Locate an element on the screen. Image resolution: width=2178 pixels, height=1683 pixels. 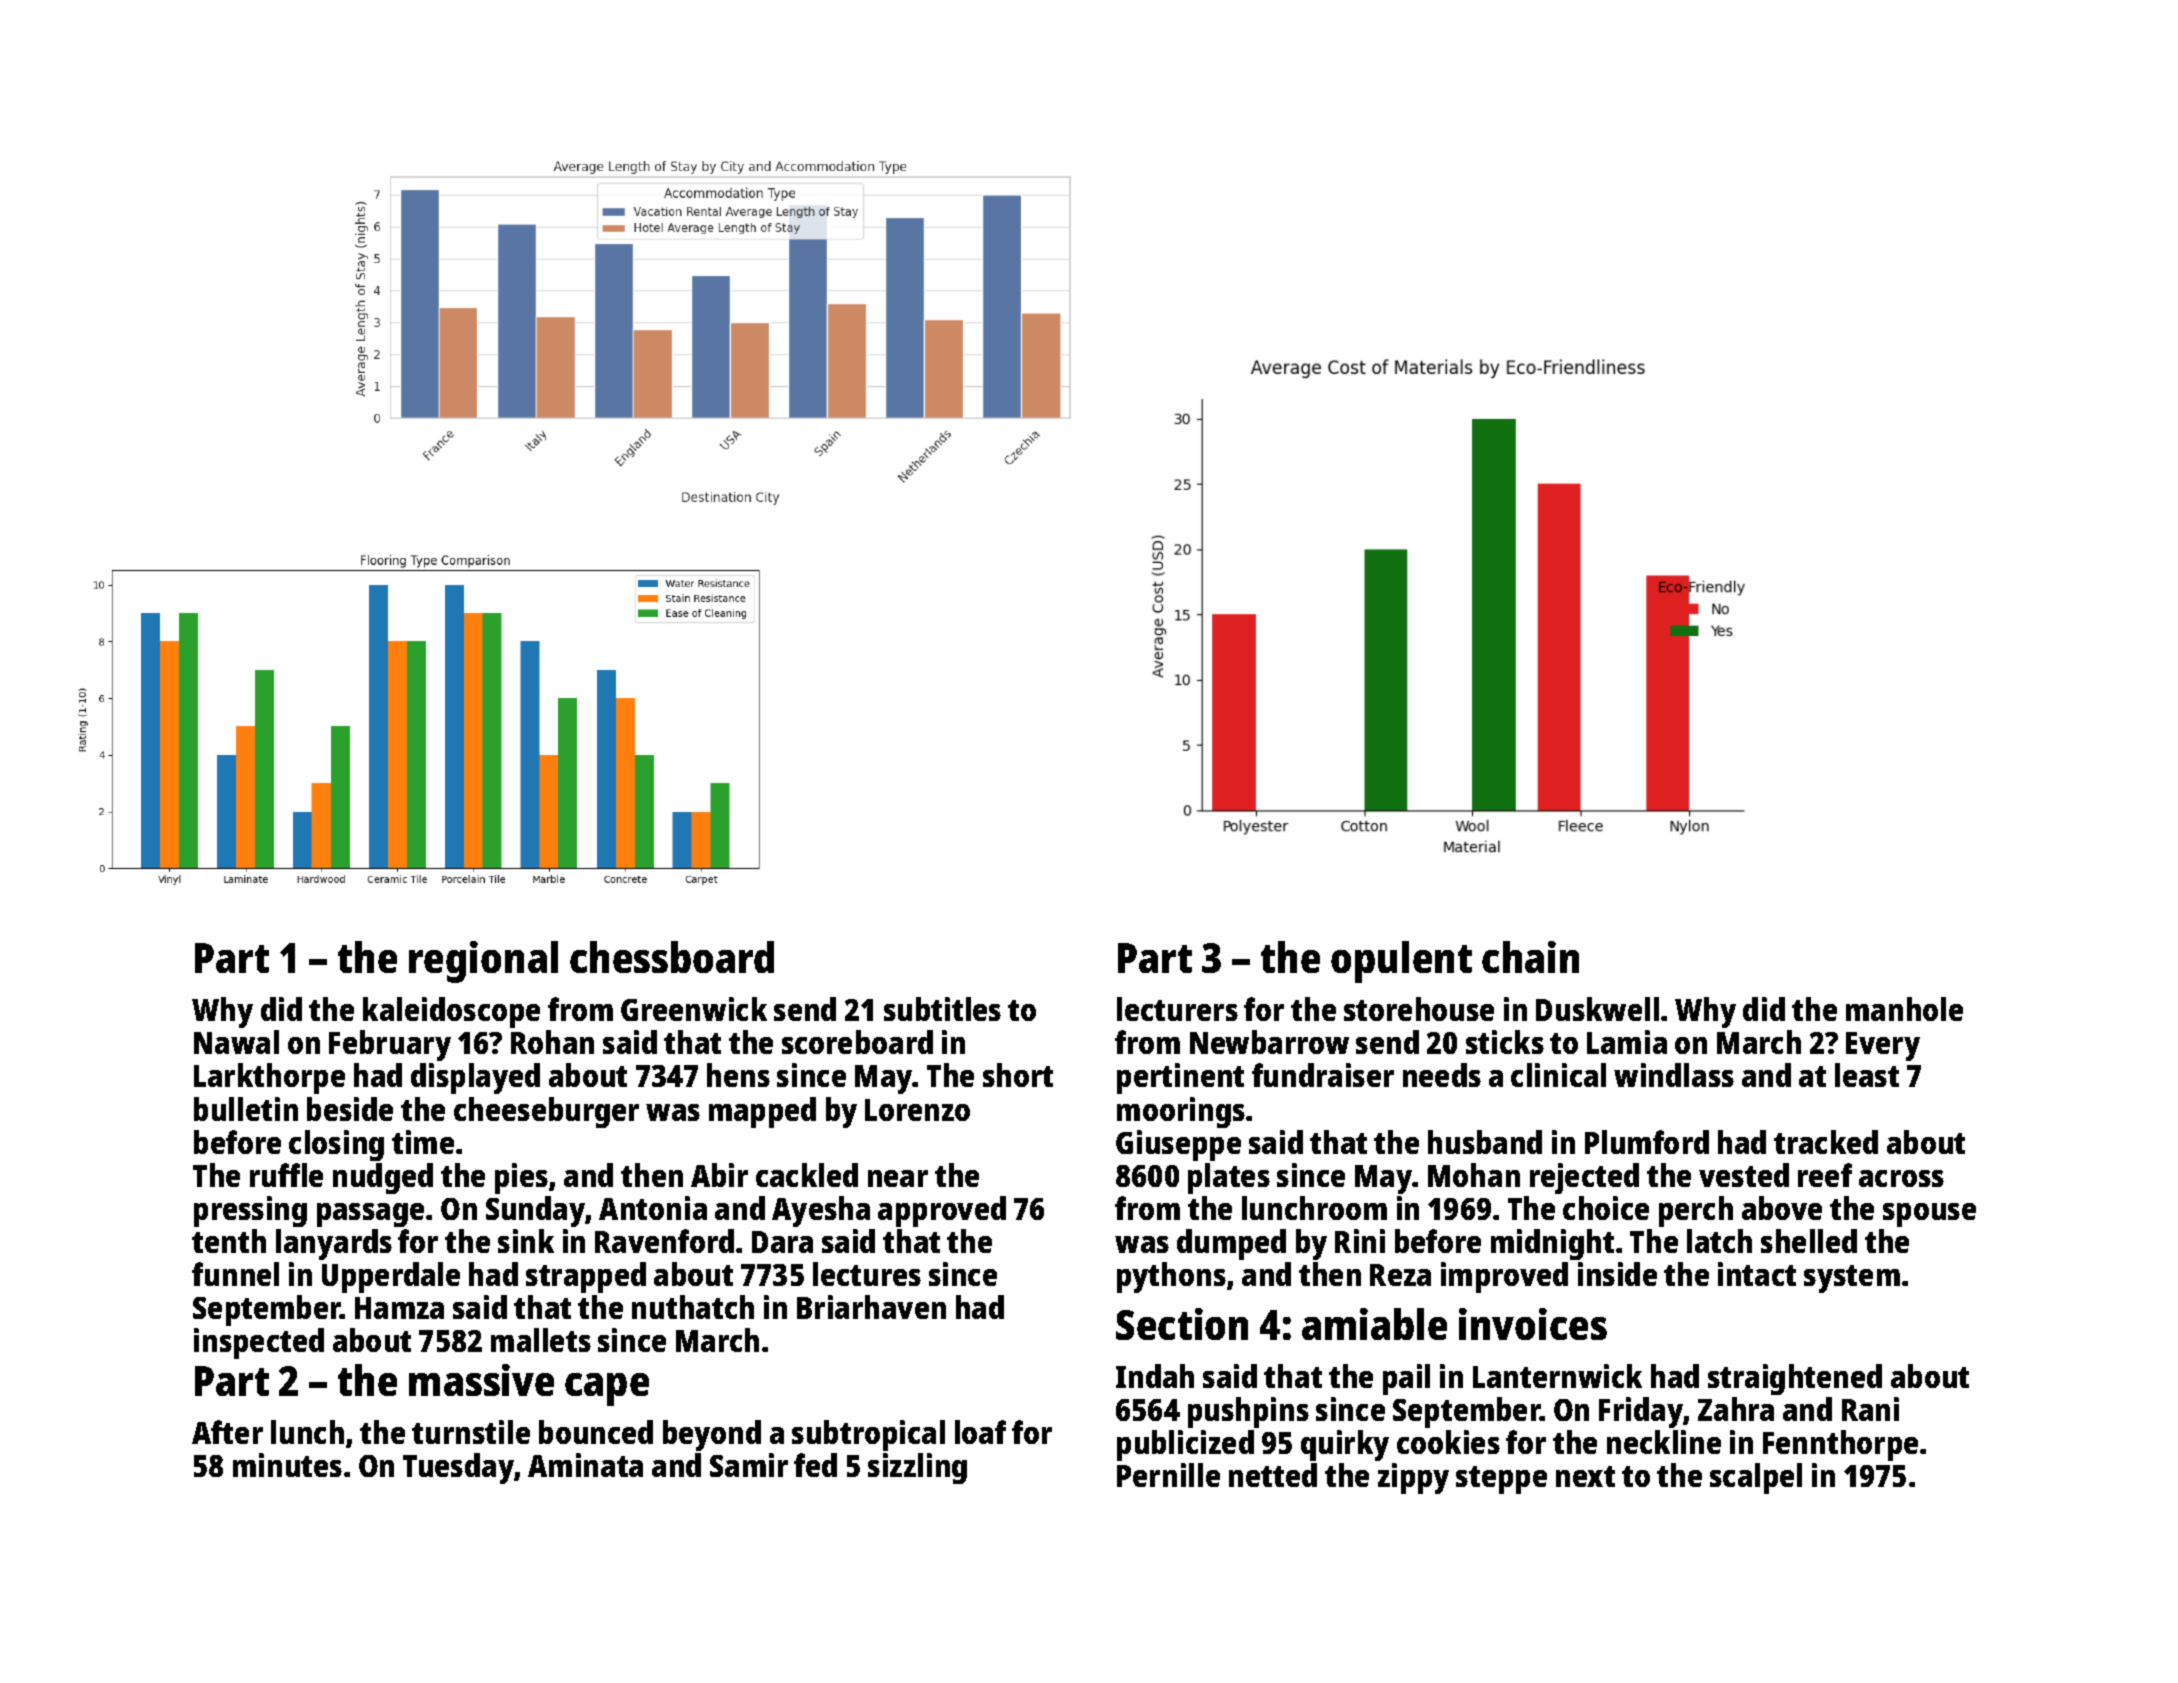
chessboard is located at coordinates (672, 957).
